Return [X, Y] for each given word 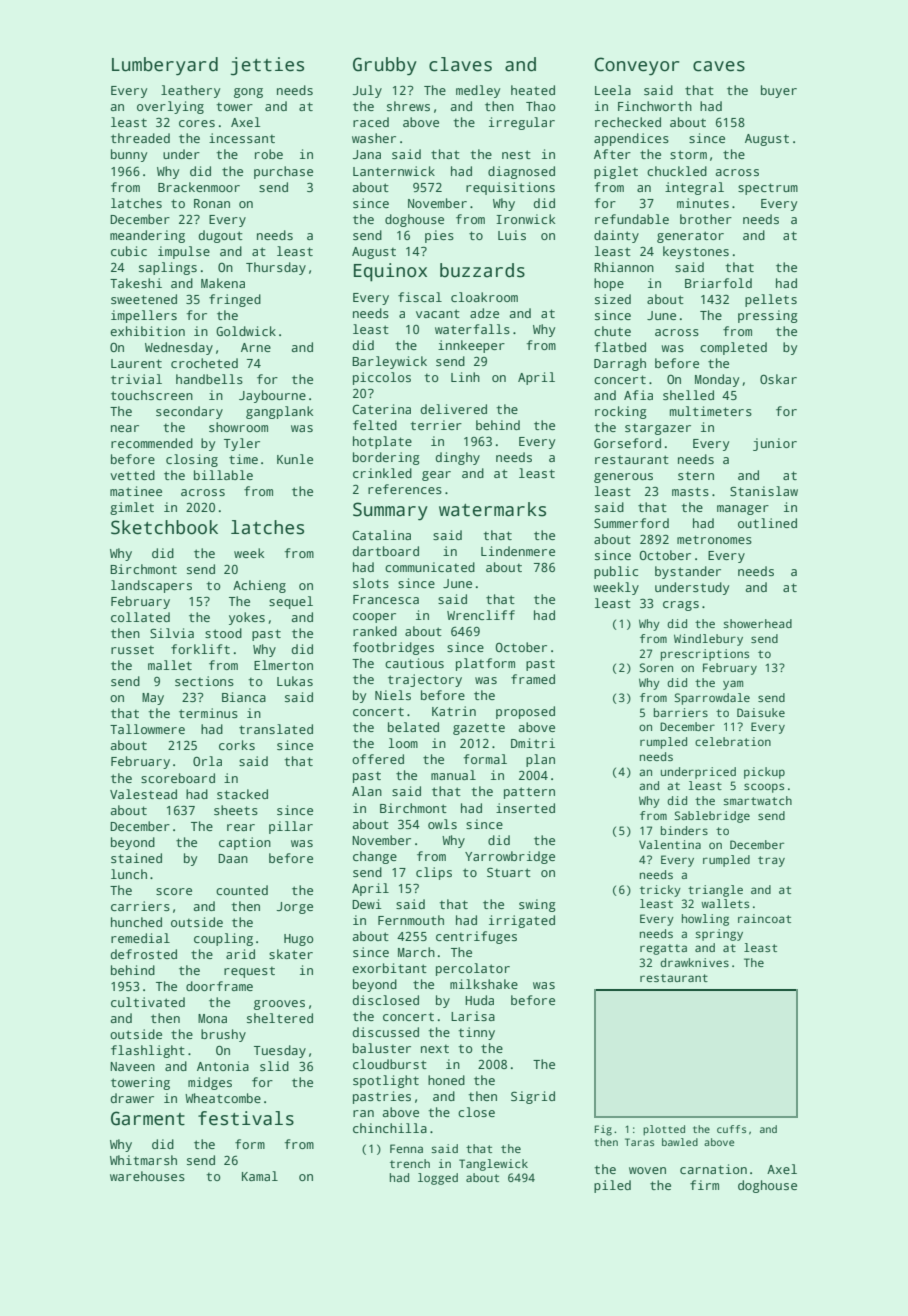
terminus [208, 713]
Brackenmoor [199, 187]
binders [684, 830]
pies [439, 236]
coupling [223, 939]
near [125, 428]
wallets [725, 903]
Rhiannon [624, 267]
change [375, 857]
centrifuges [476, 937]
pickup [764, 773]
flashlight [148, 1051]
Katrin [454, 711]
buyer [779, 91]
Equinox [390, 272]
